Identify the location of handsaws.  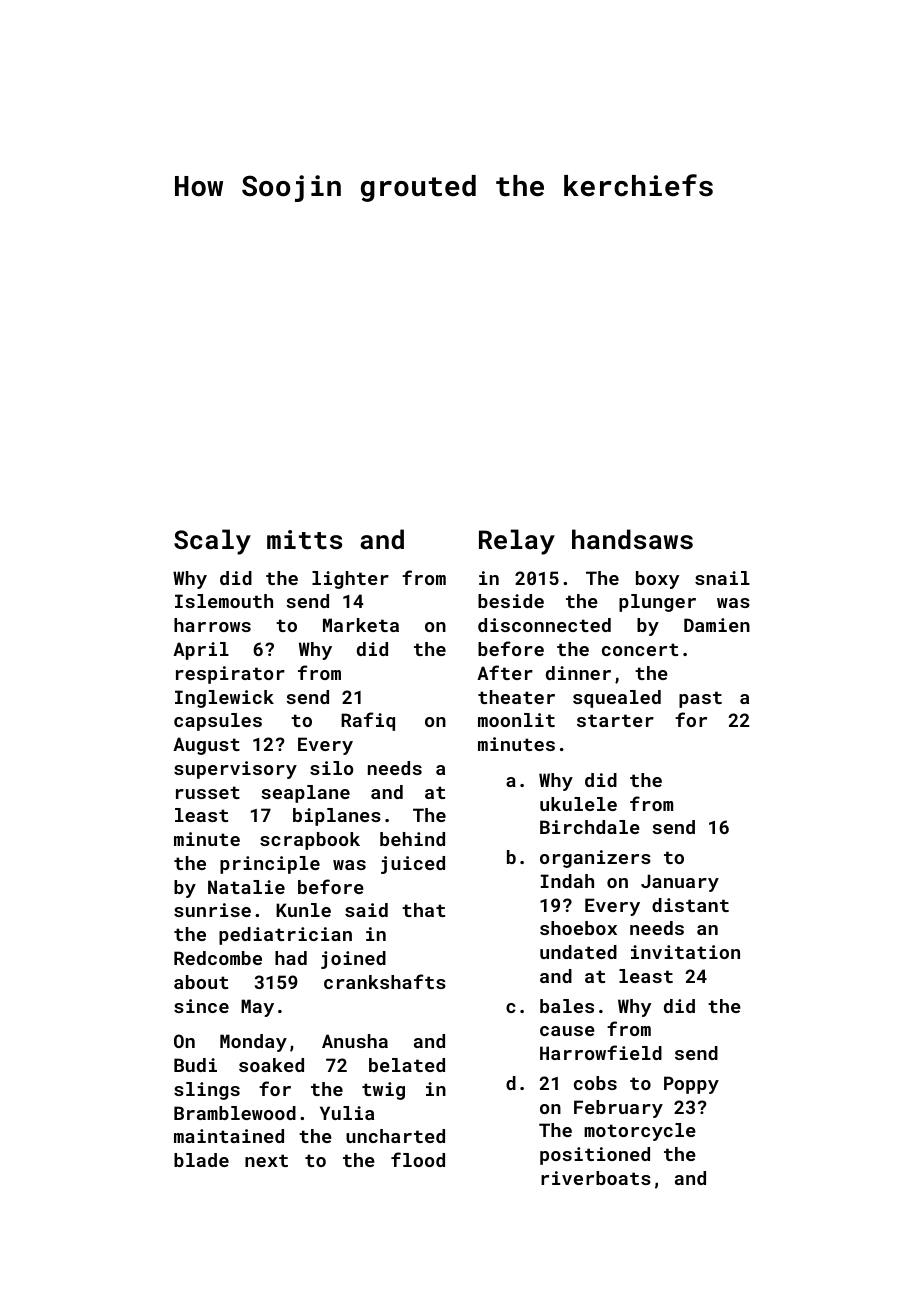
(632, 539).
